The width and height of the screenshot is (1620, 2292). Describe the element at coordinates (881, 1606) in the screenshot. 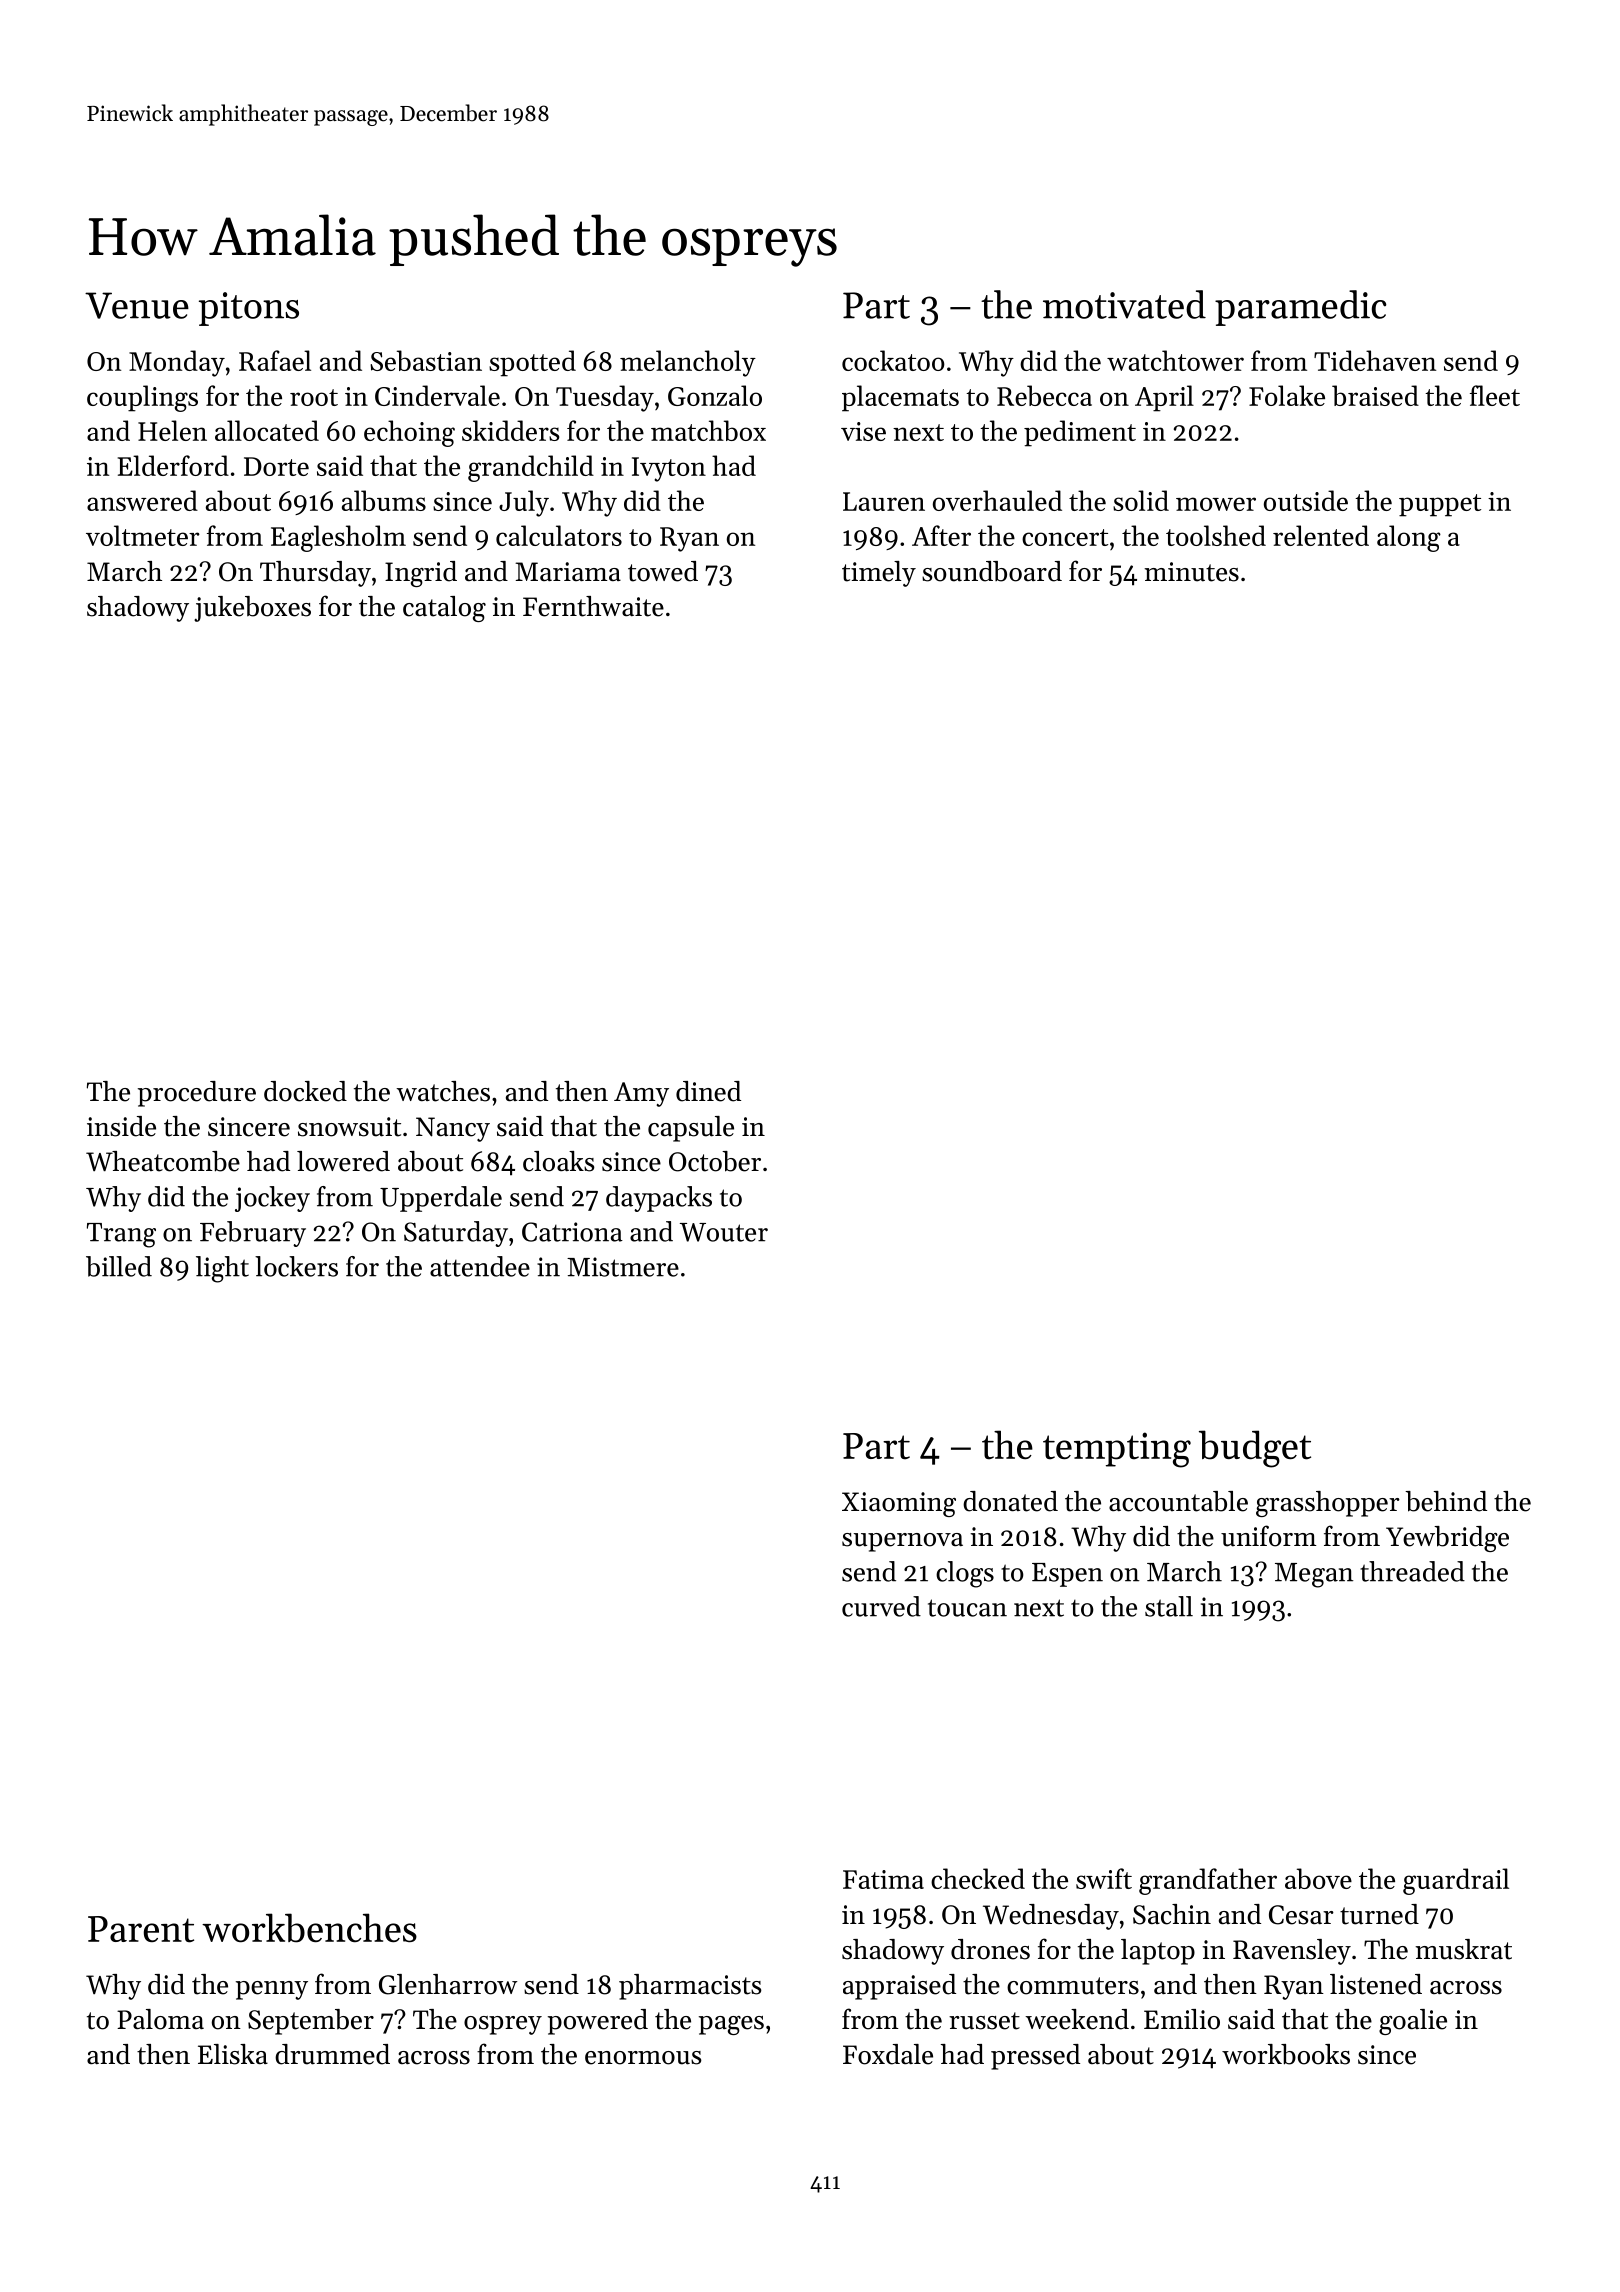

I see `curved` at that location.
